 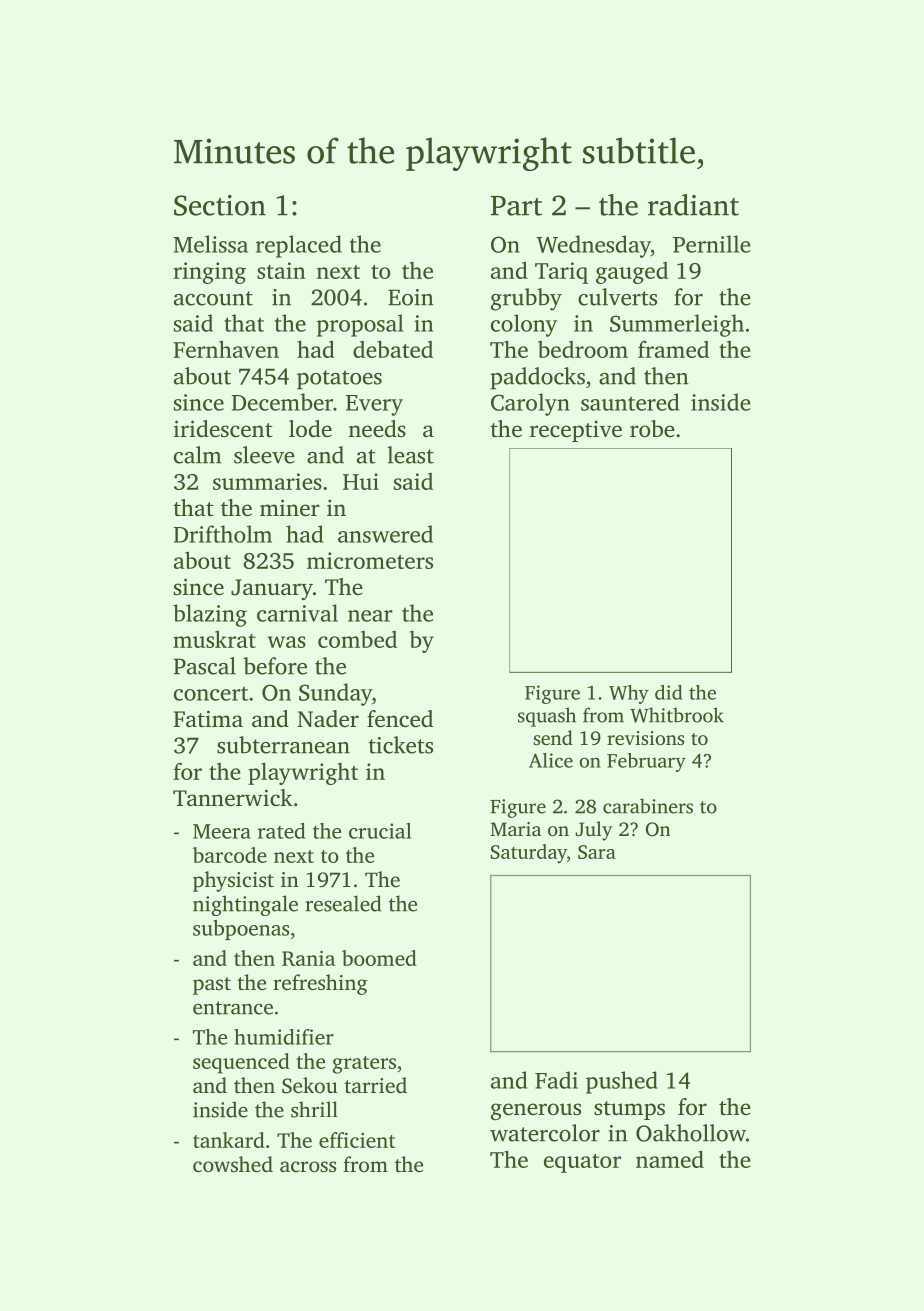 I want to click on replaced, so click(x=299, y=246).
